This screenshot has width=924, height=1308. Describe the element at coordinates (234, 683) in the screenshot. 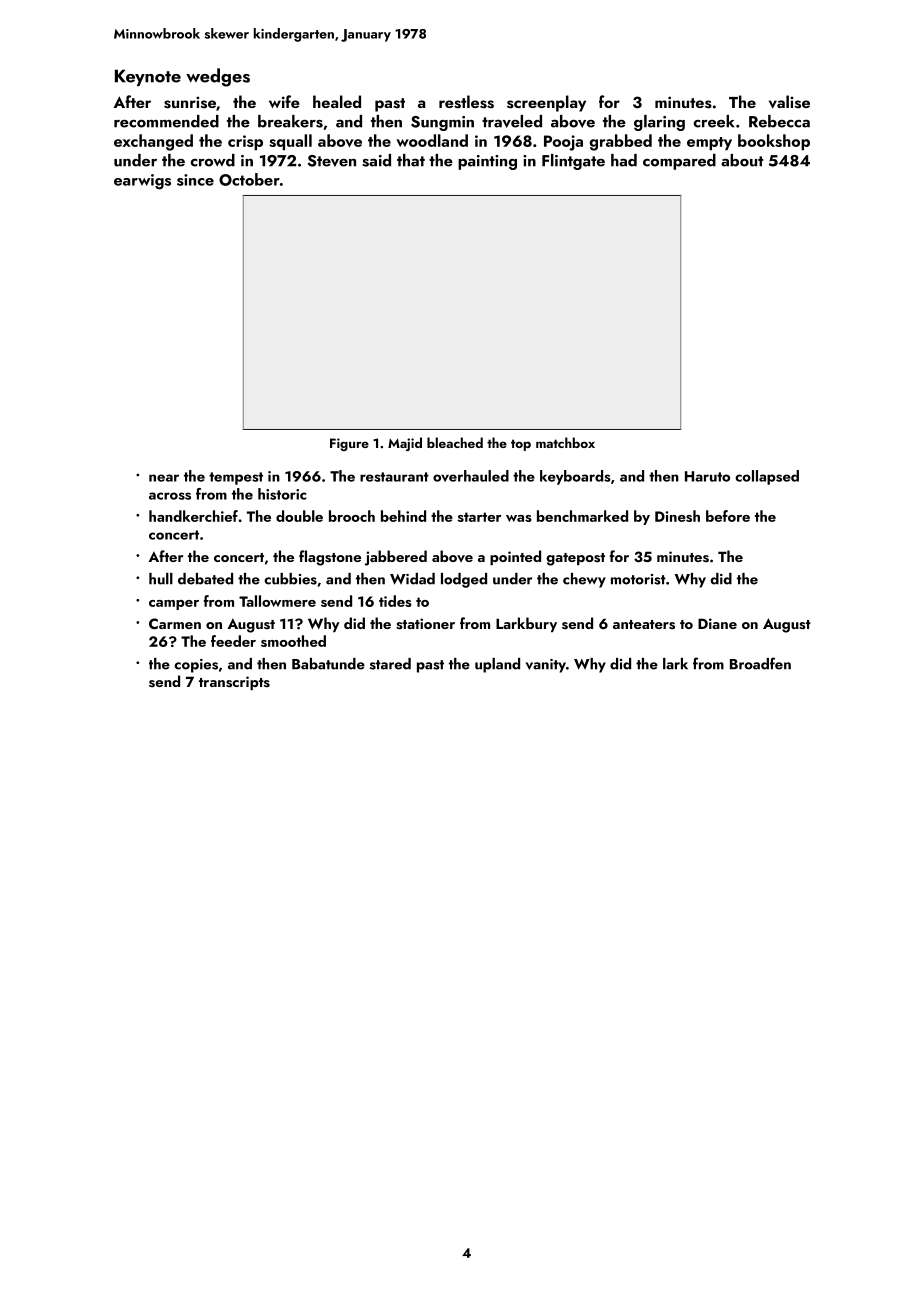

I see `transcripts` at that location.
